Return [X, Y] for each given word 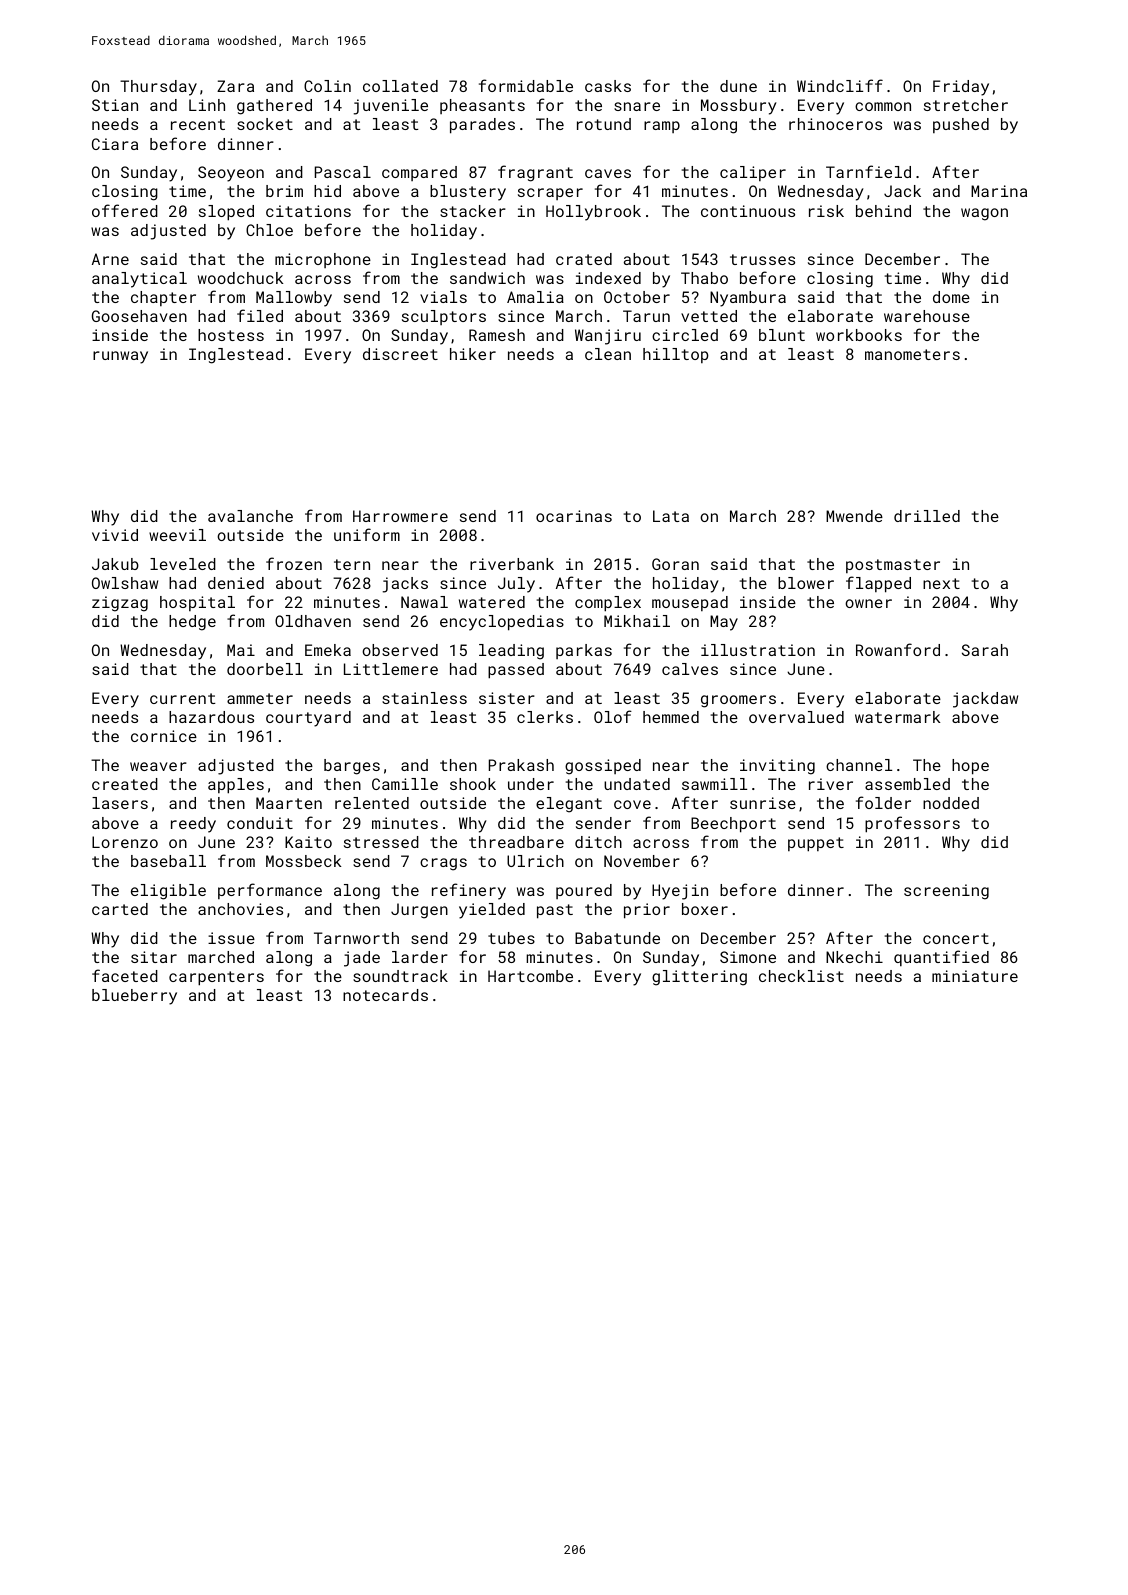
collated [400, 86]
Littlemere [391, 669]
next [941, 583]
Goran [675, 564]
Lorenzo [125, 842]
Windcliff [840, 85]
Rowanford [898, 649]
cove [632, 804]
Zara [235, 86]
